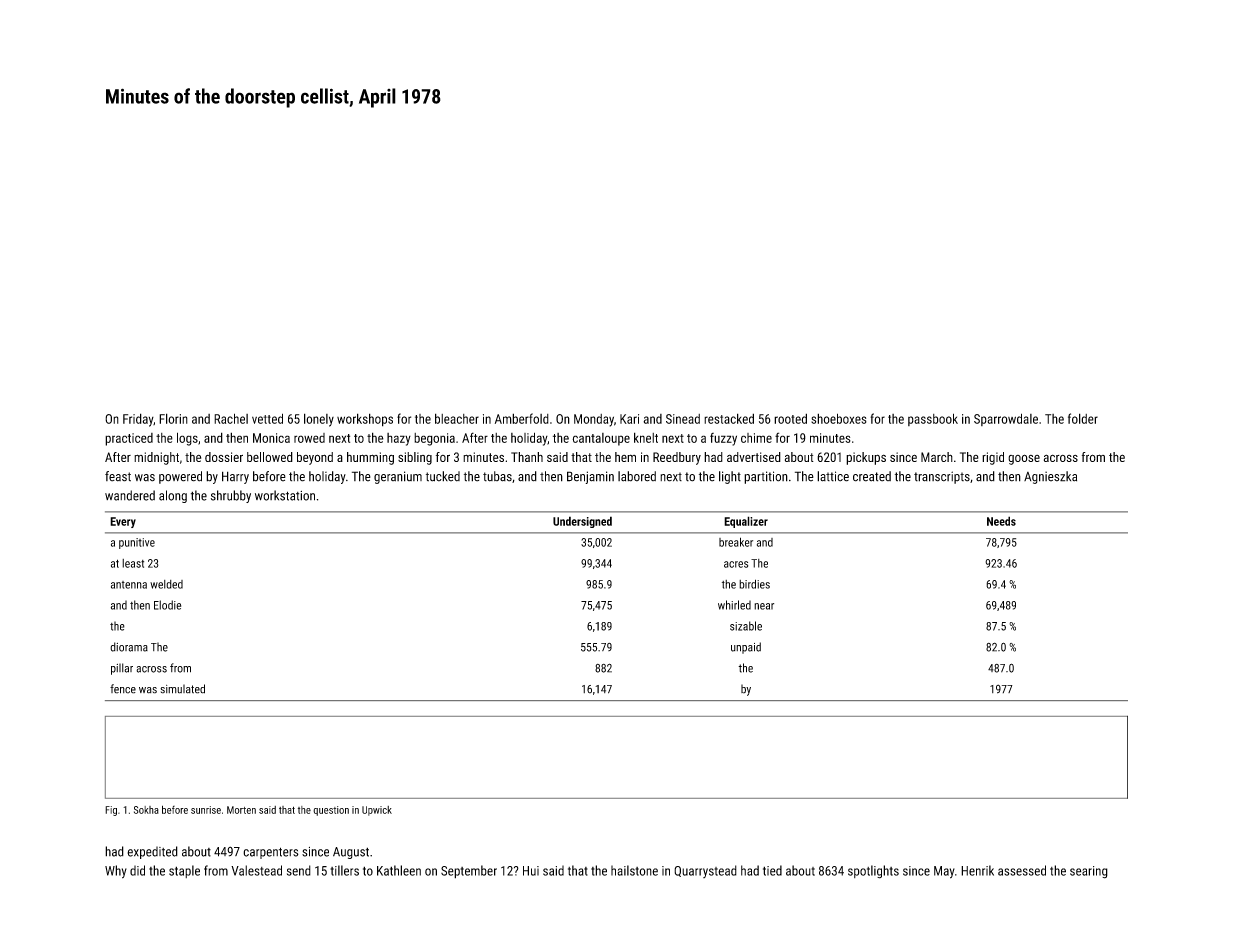  I want to click on shoeboxes, so click(839, 418).
